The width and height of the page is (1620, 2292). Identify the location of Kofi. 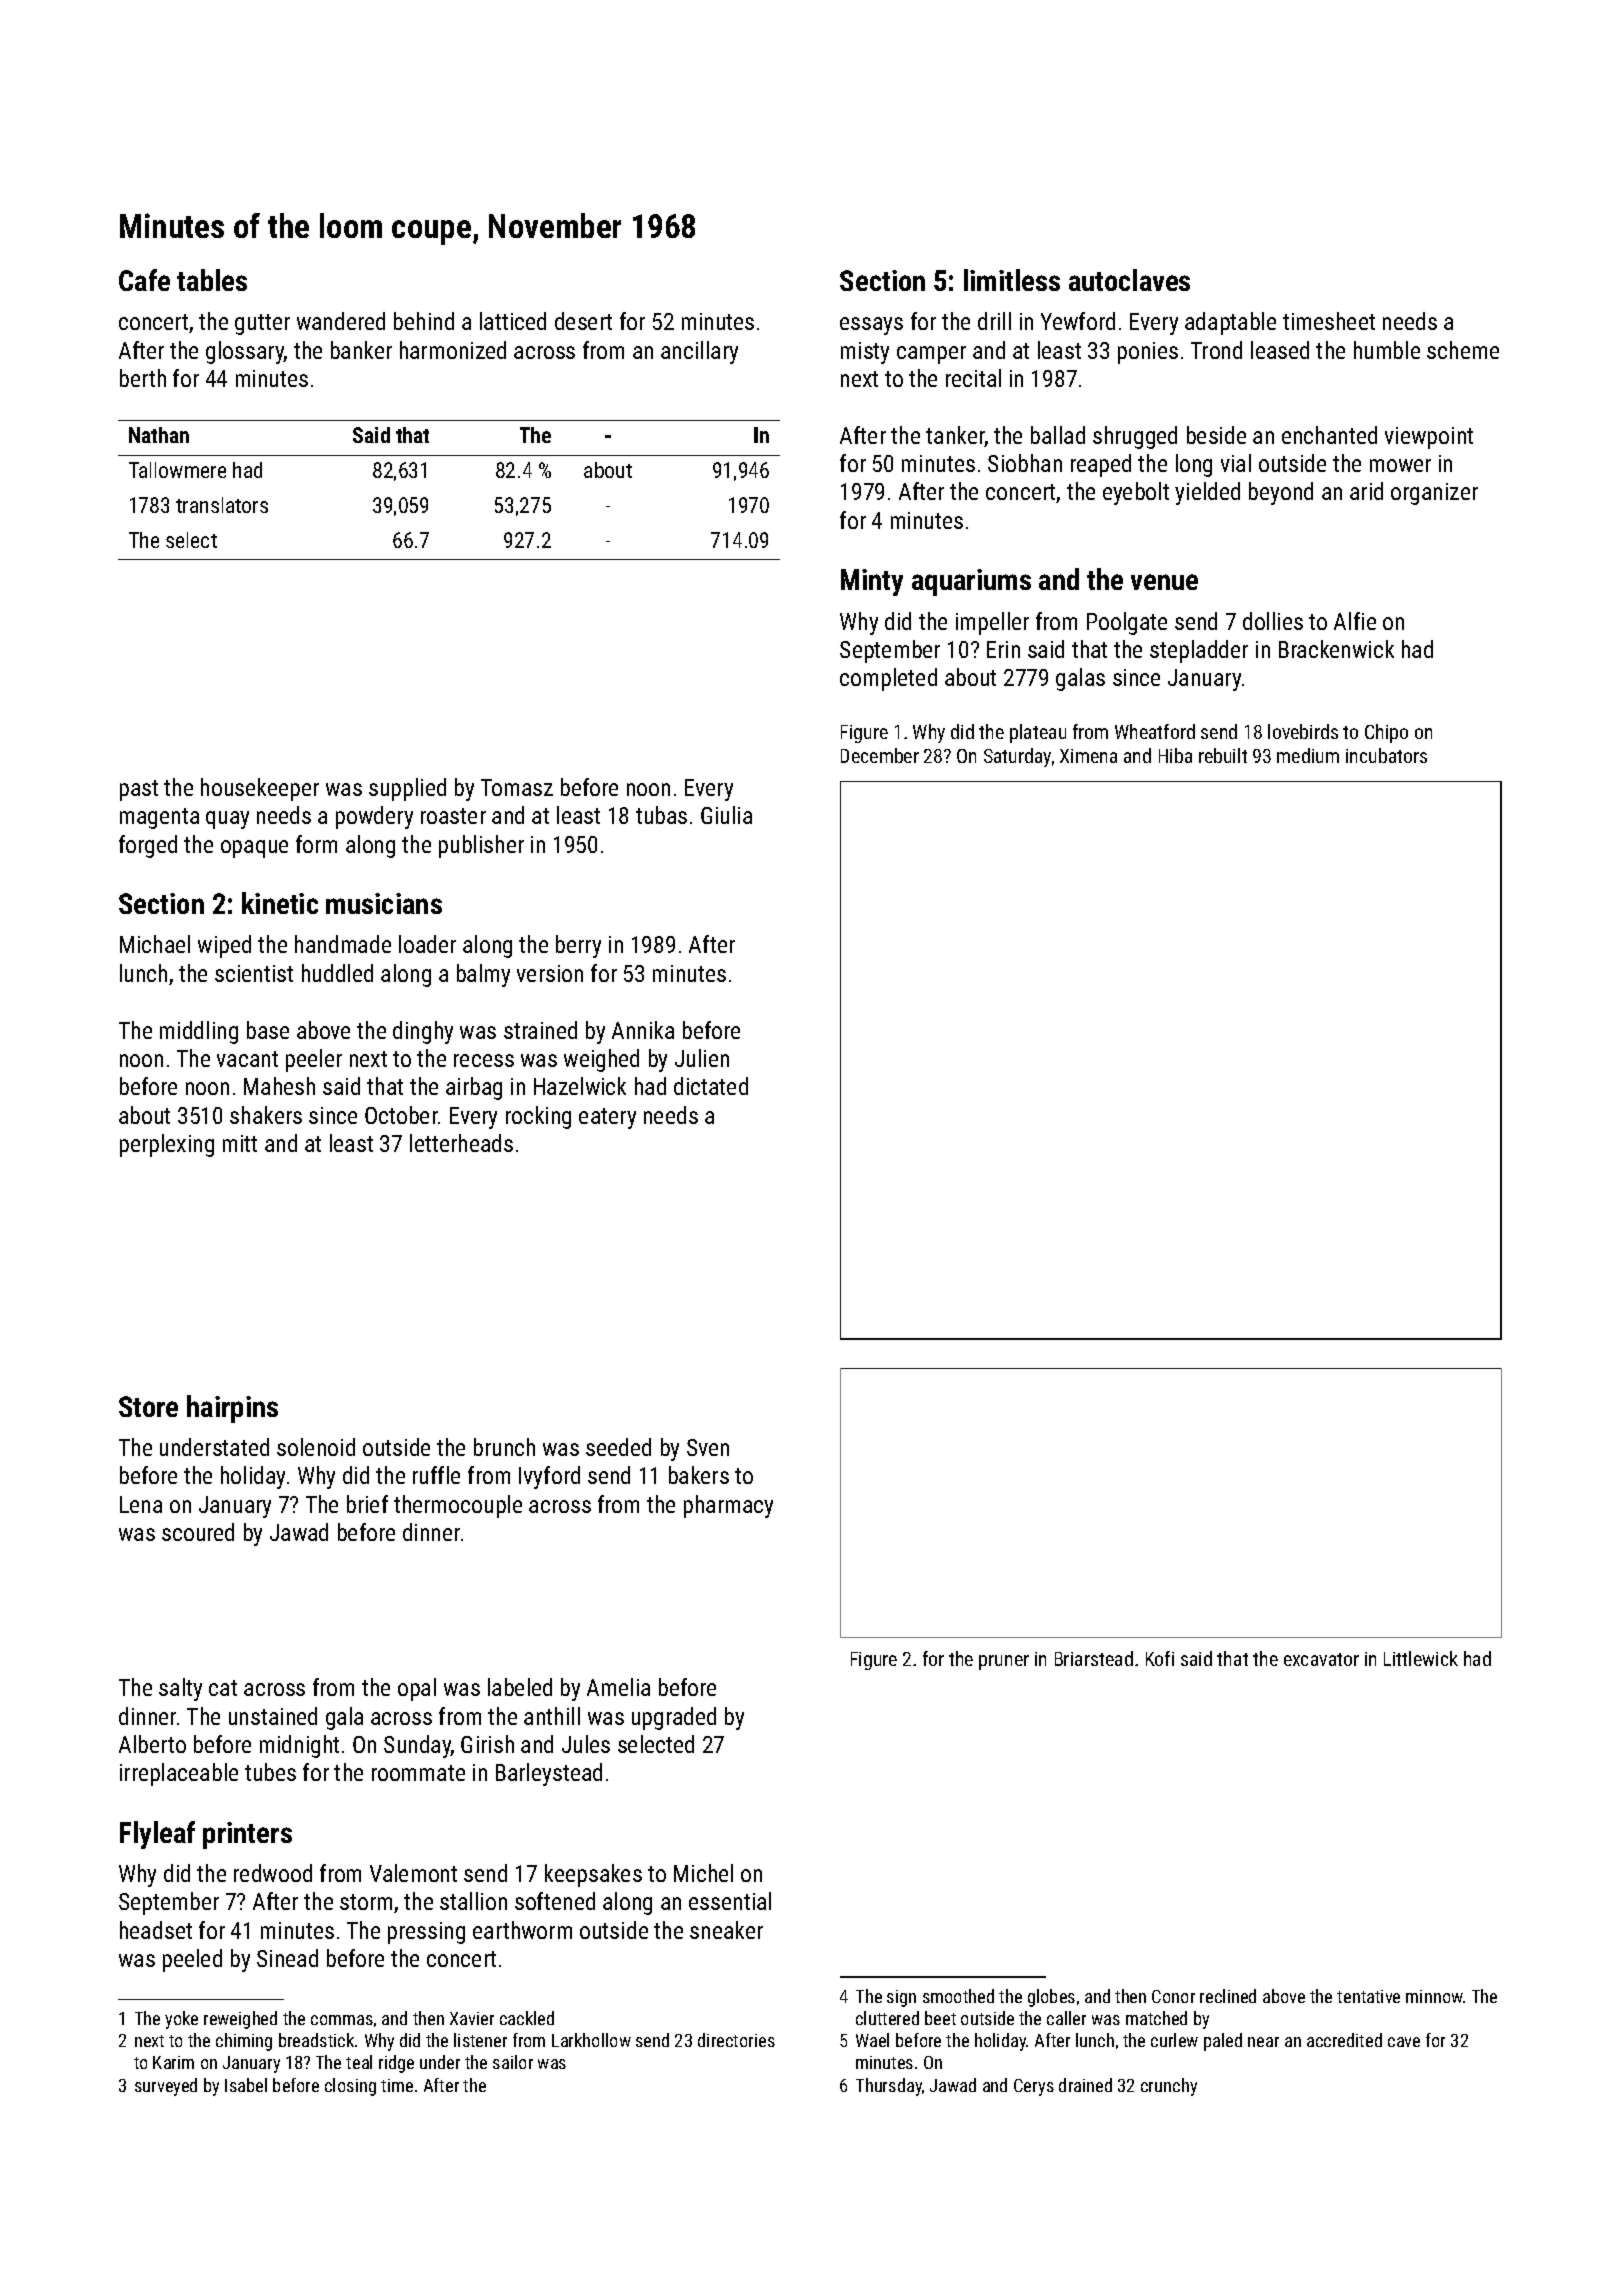
(1160, 1658).
